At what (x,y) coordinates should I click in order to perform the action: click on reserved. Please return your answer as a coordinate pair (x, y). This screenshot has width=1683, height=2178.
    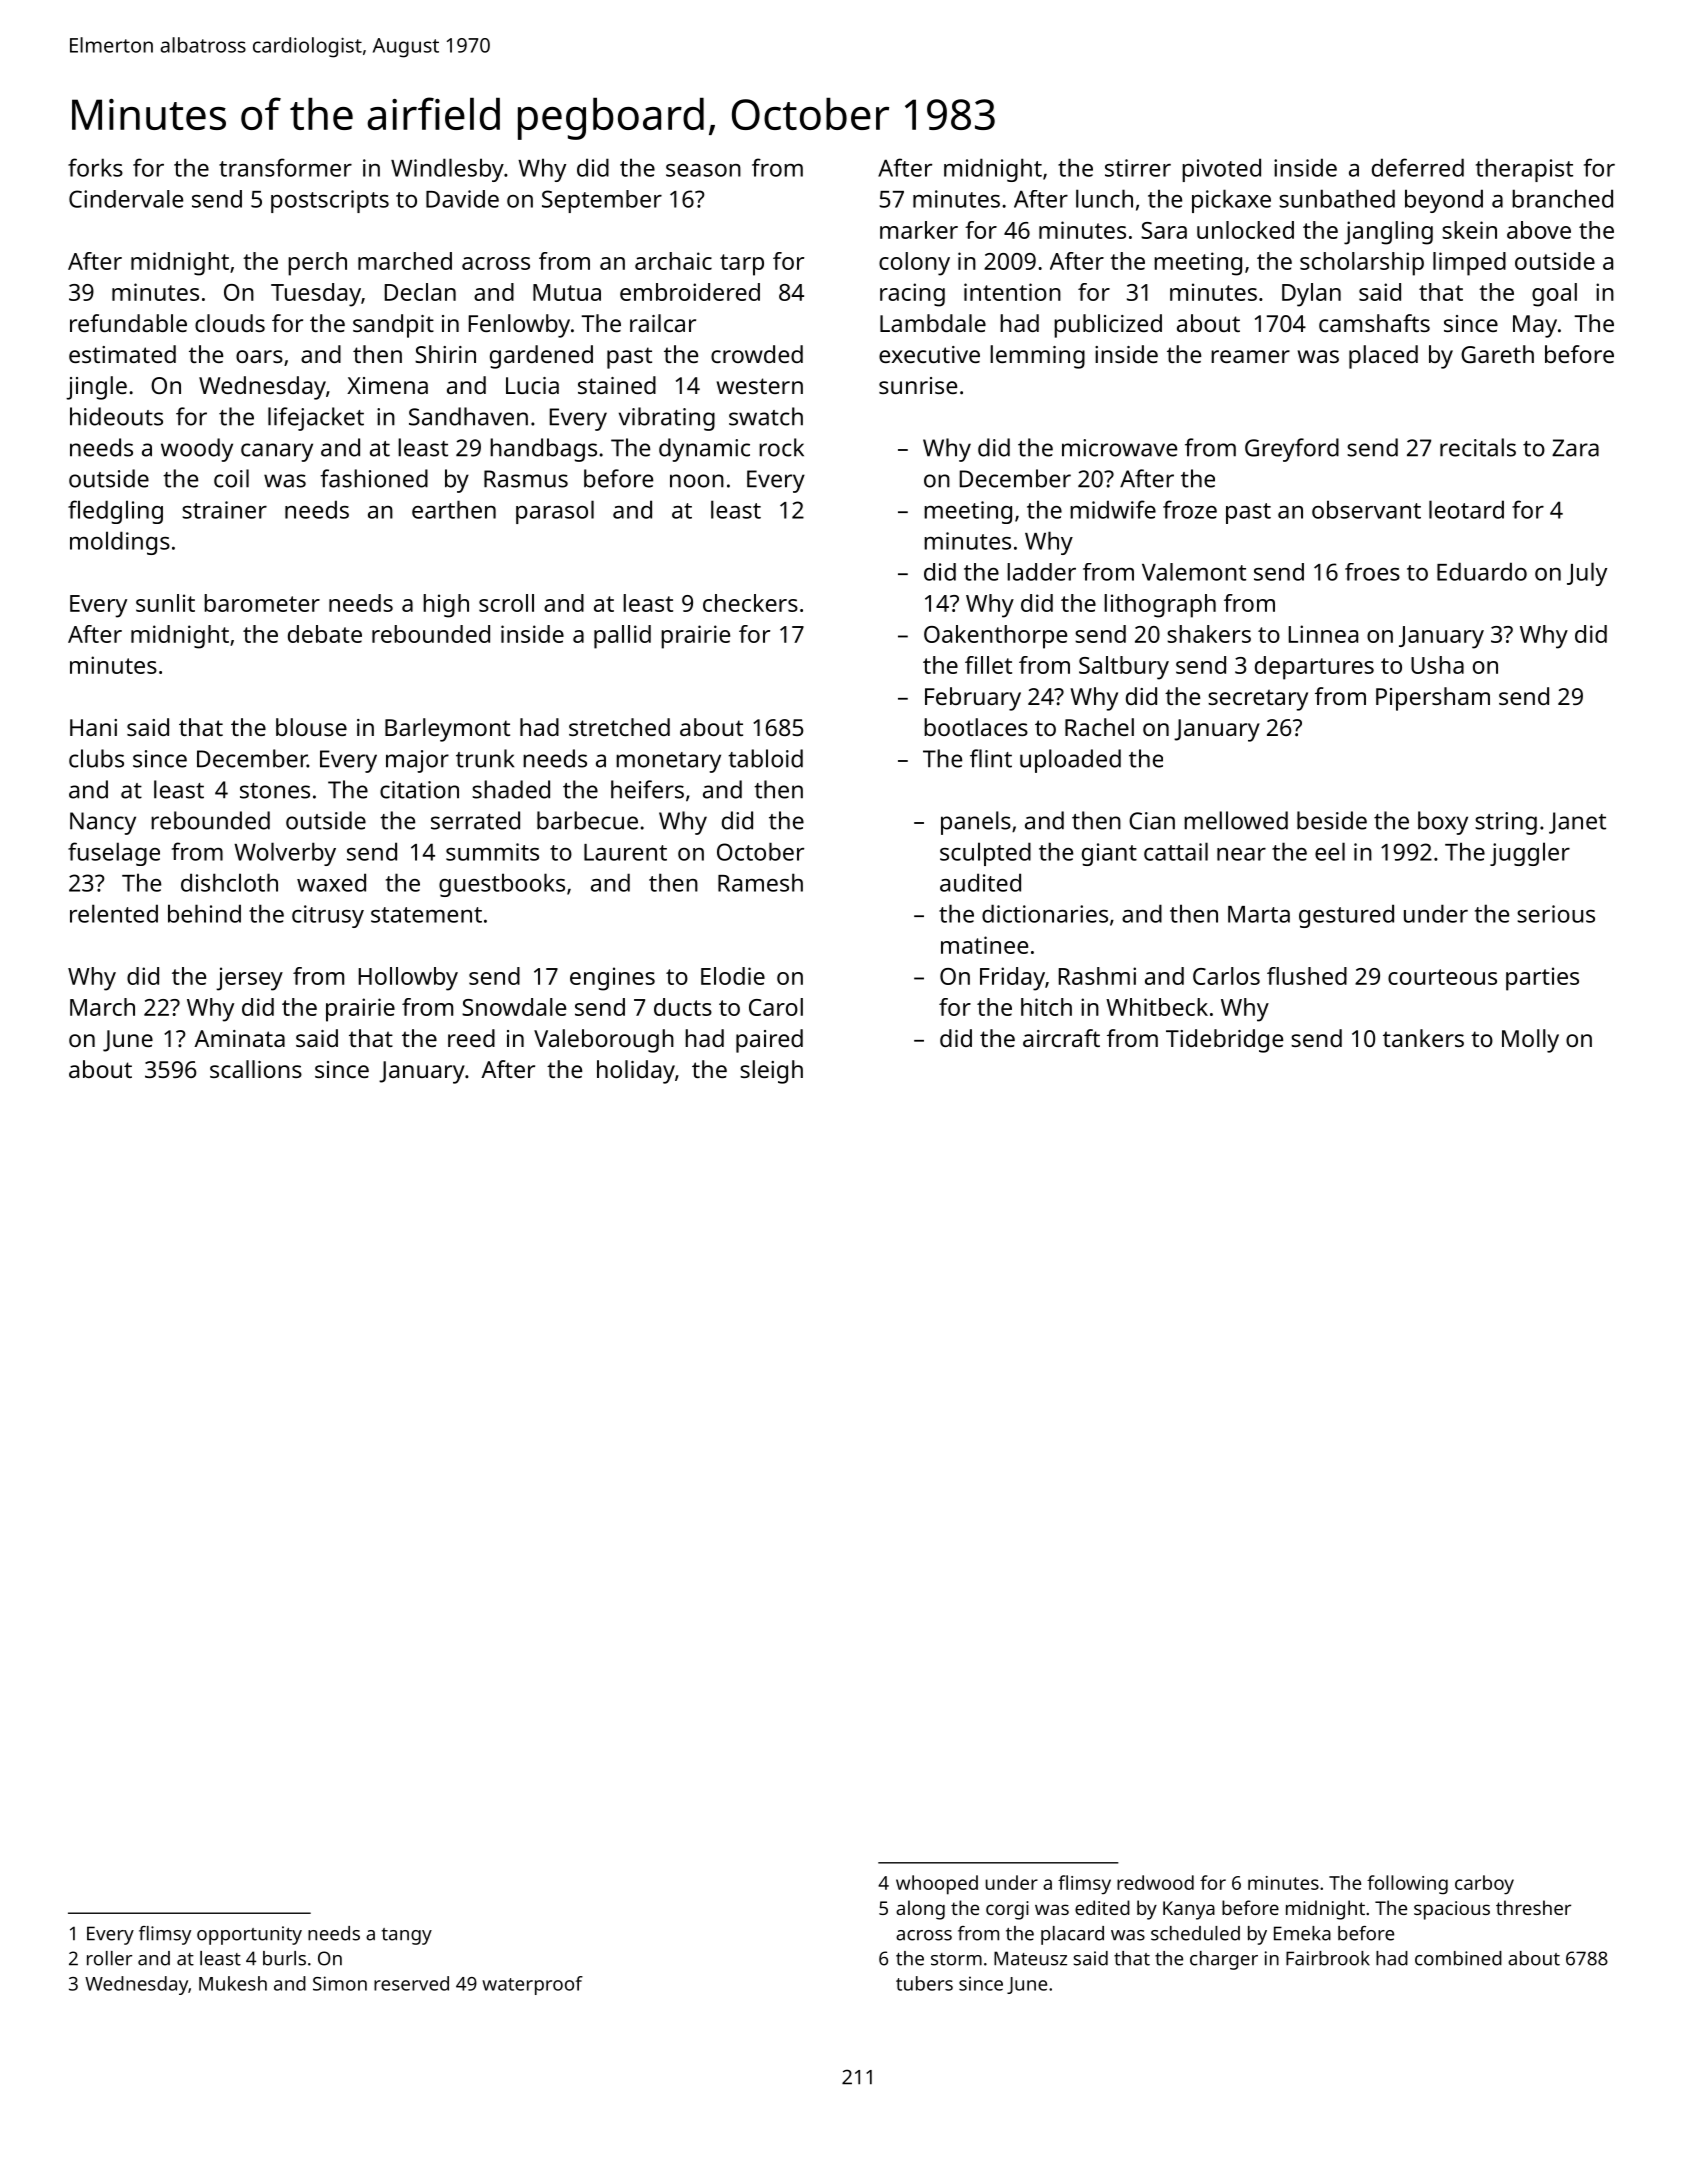
    Looking at the image, I should click on (411, 1983).
